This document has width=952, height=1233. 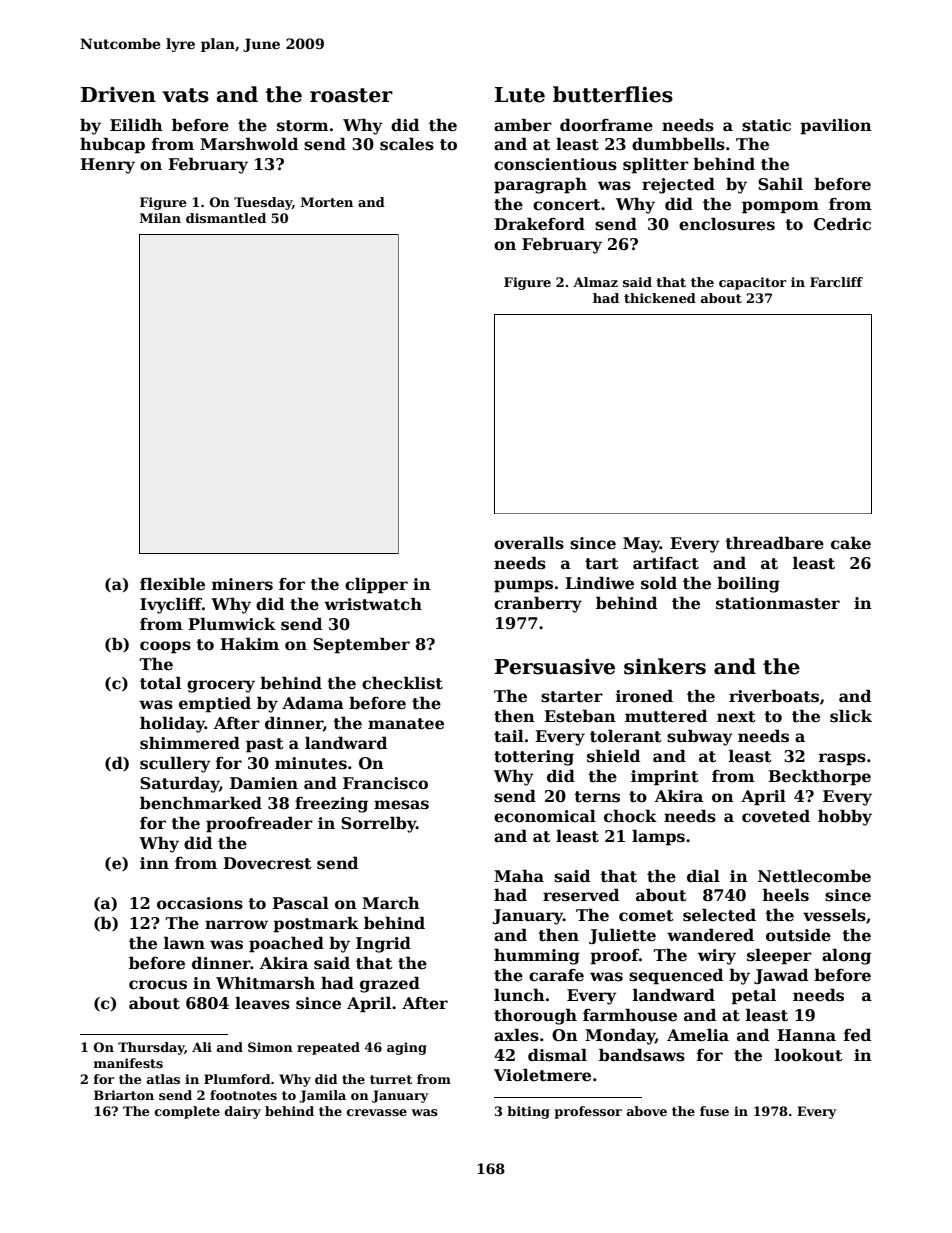 I want to click on pumps, so click(x=523, y=586).
